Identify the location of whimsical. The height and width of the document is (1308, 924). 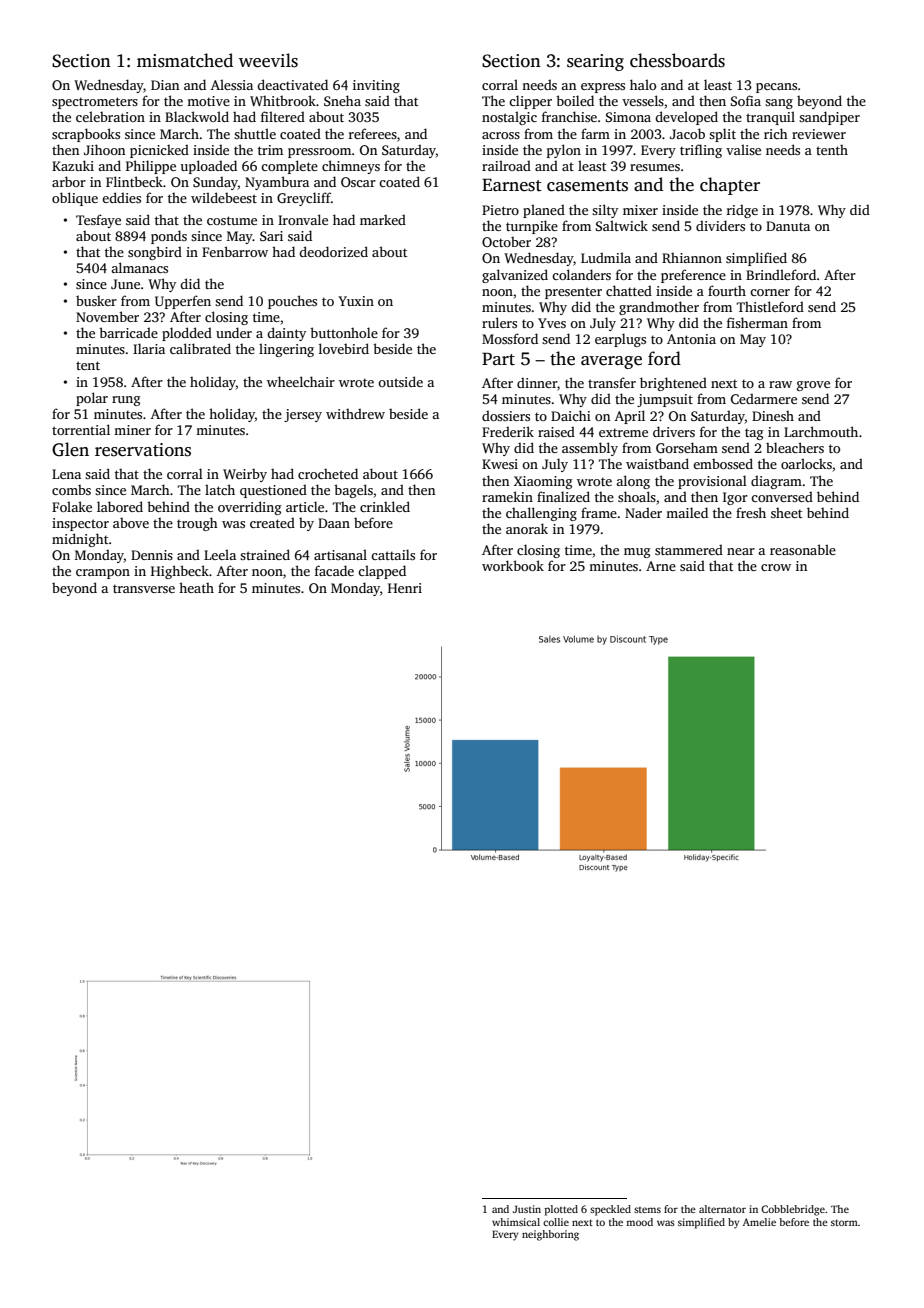
(516, 1222).
